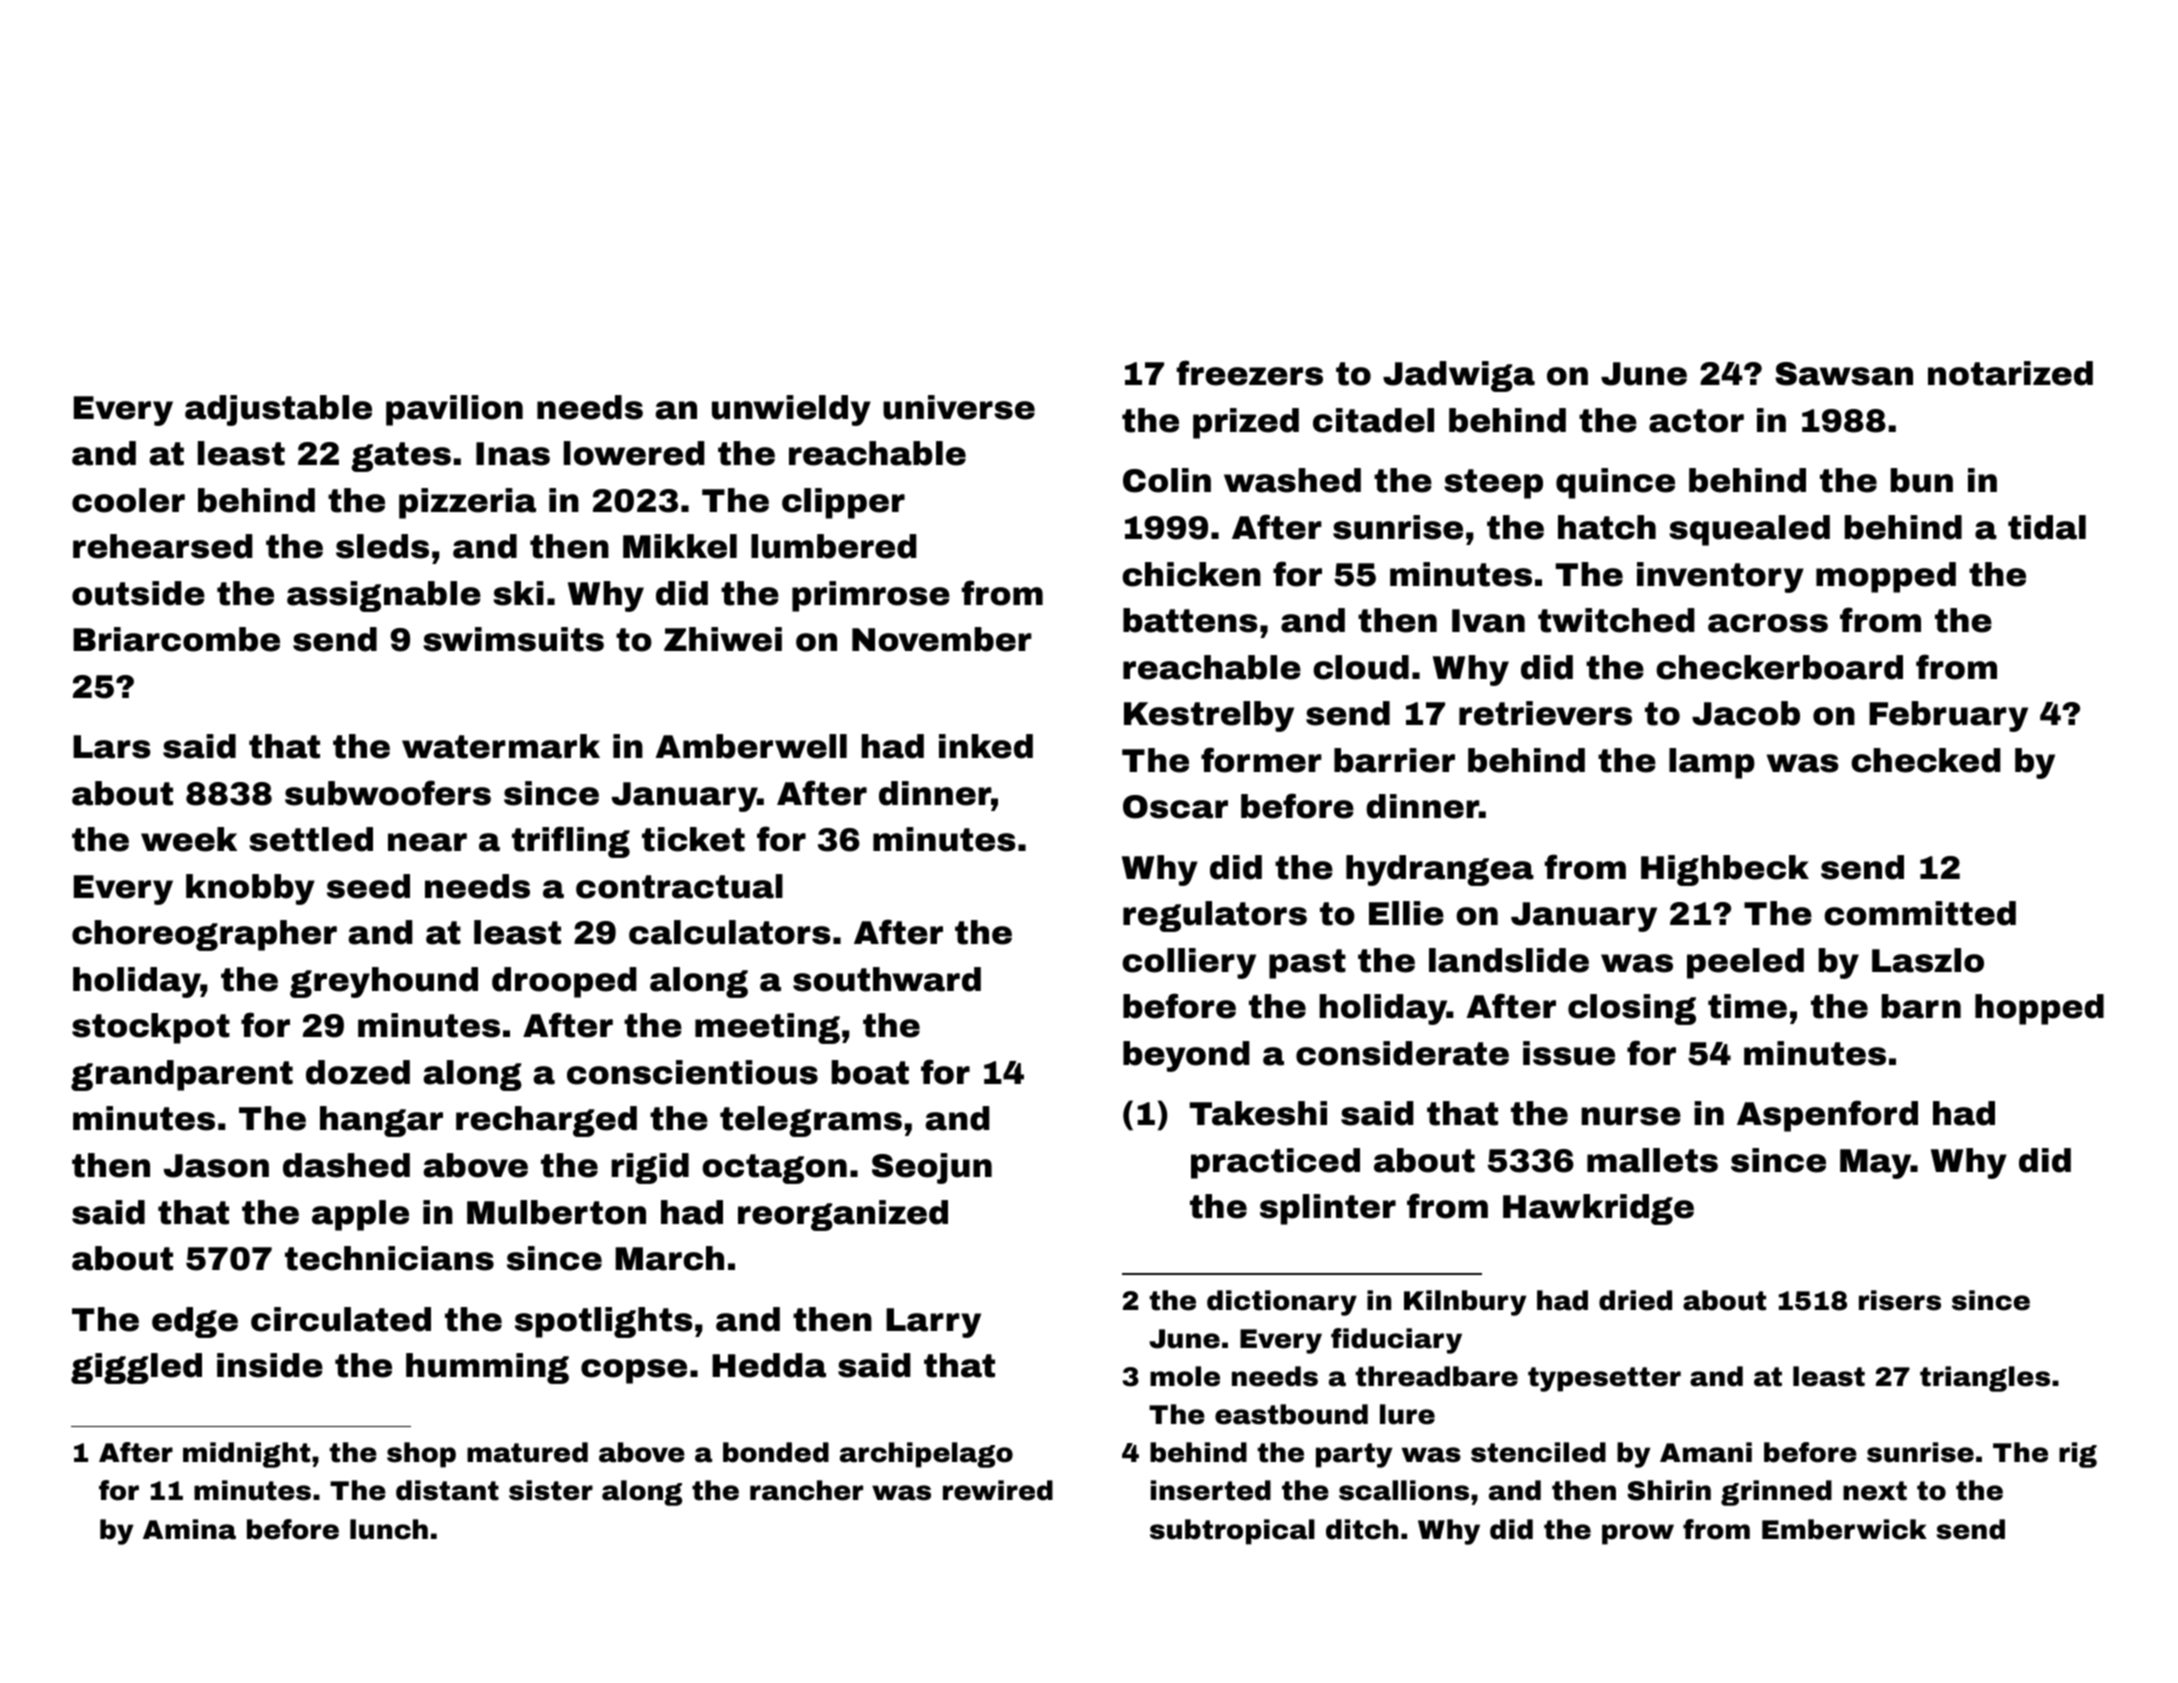 The width and height of the image is (2178, 1683). What do you see at coordinates (278, 410) in the image?
I see `adjustable` at bounding box center [278, 410].
